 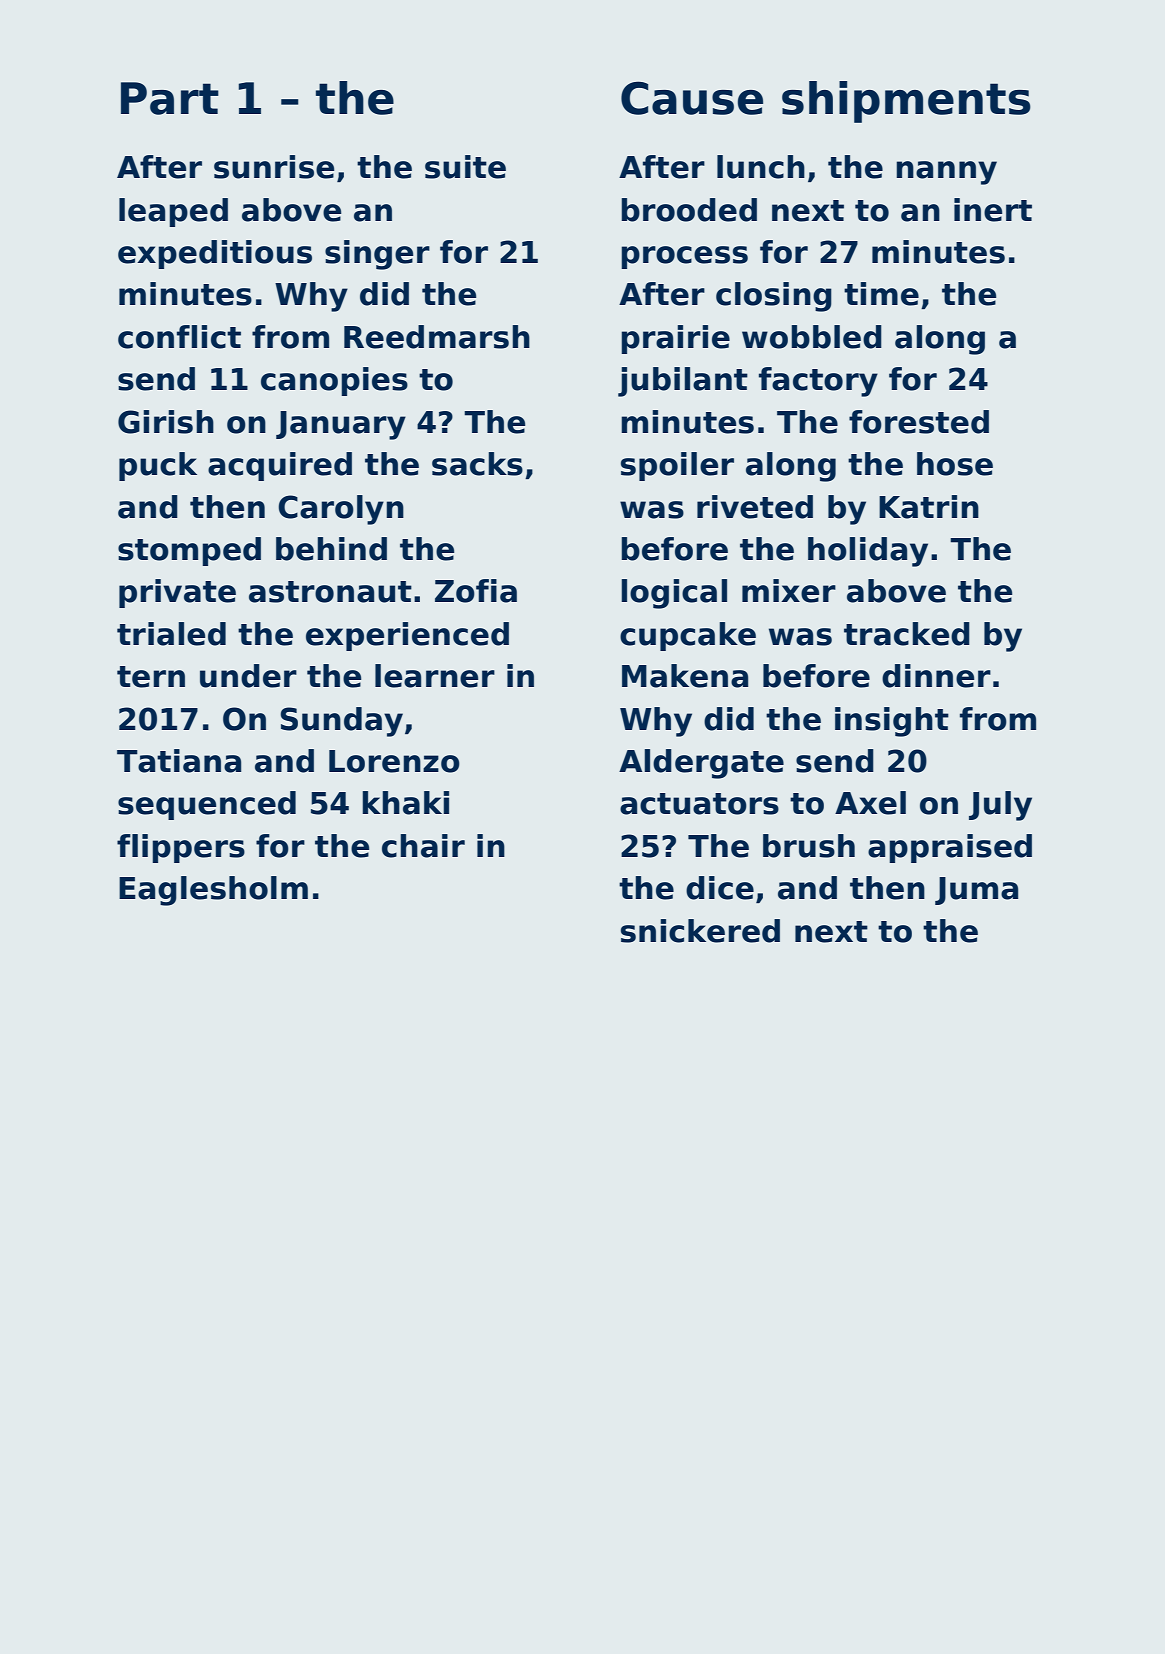 What do you see at coordinates (868, 552) in the document?
I see `holiday` at bounding box center [868, 552].
